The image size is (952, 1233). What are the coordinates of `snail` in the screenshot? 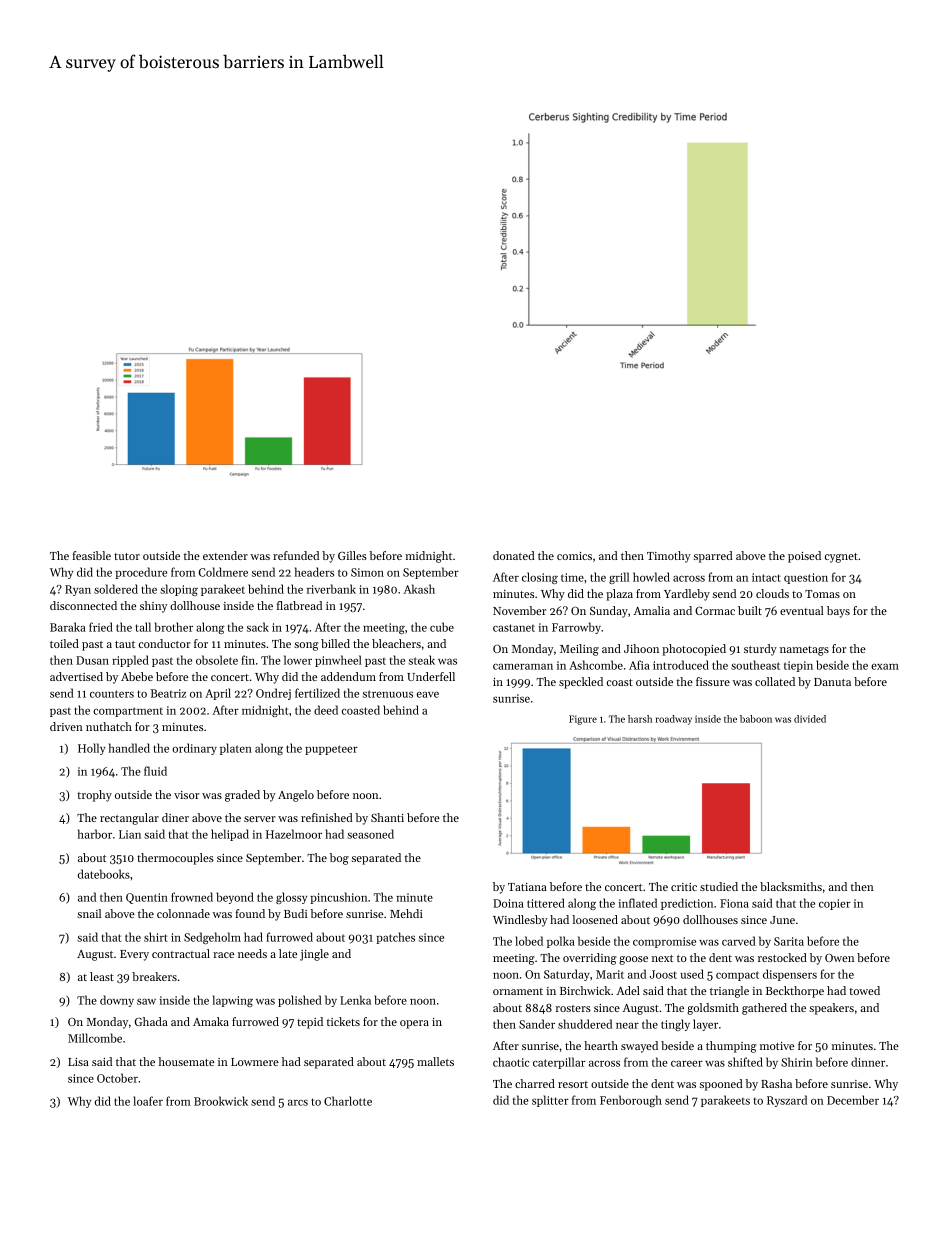 It's located at (89, 913).
